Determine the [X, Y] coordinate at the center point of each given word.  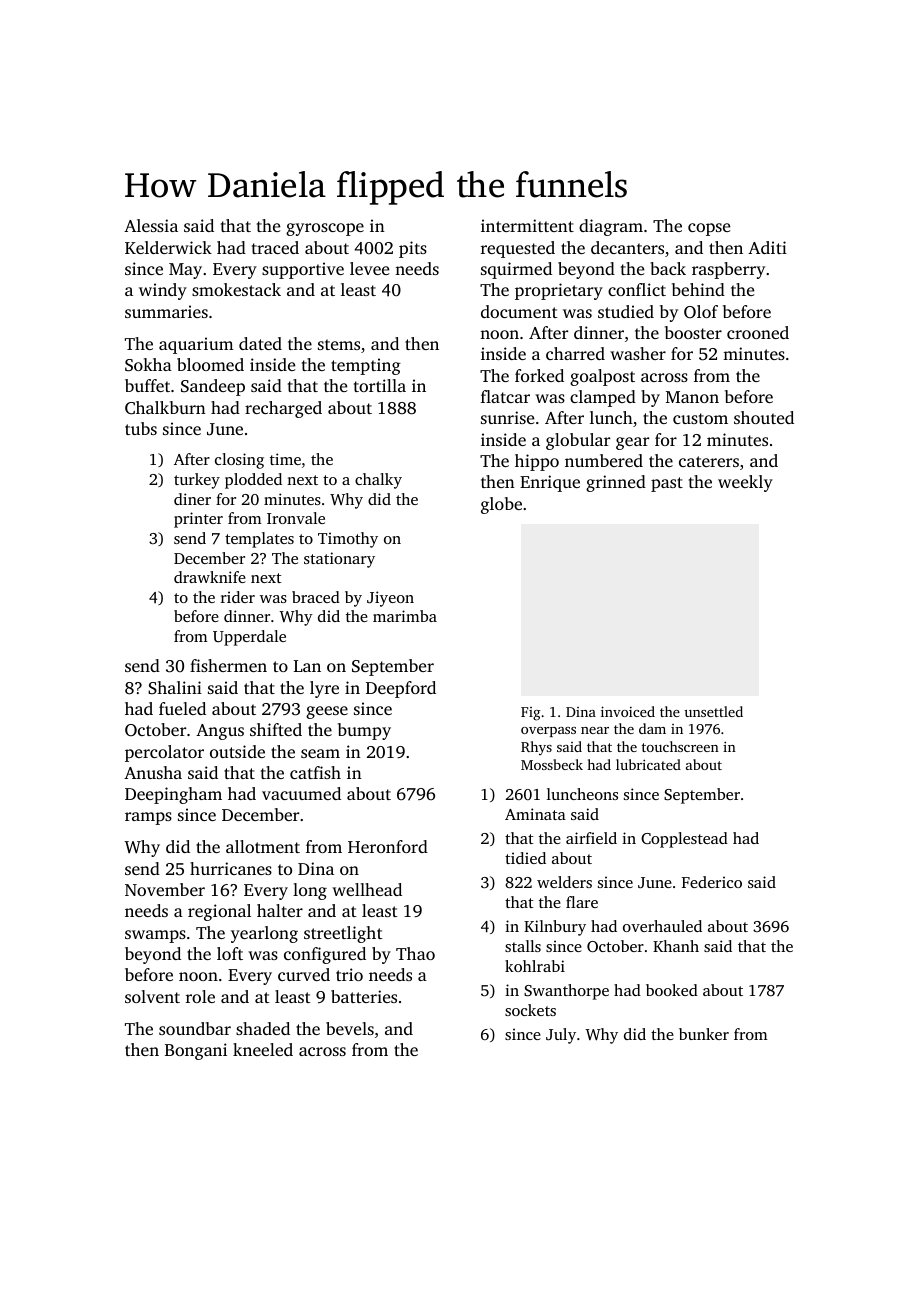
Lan [307, 666]
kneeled [263, 1049]
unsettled [713, 711]
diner [192, 499]
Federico [712, 882]
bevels [350, 1028]
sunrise [507, 417]
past [667, 484]
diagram [611, 227]
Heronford [388, 846]
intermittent [527, 225]
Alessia [151, 225]
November [165, 889]
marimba [405, 616]
